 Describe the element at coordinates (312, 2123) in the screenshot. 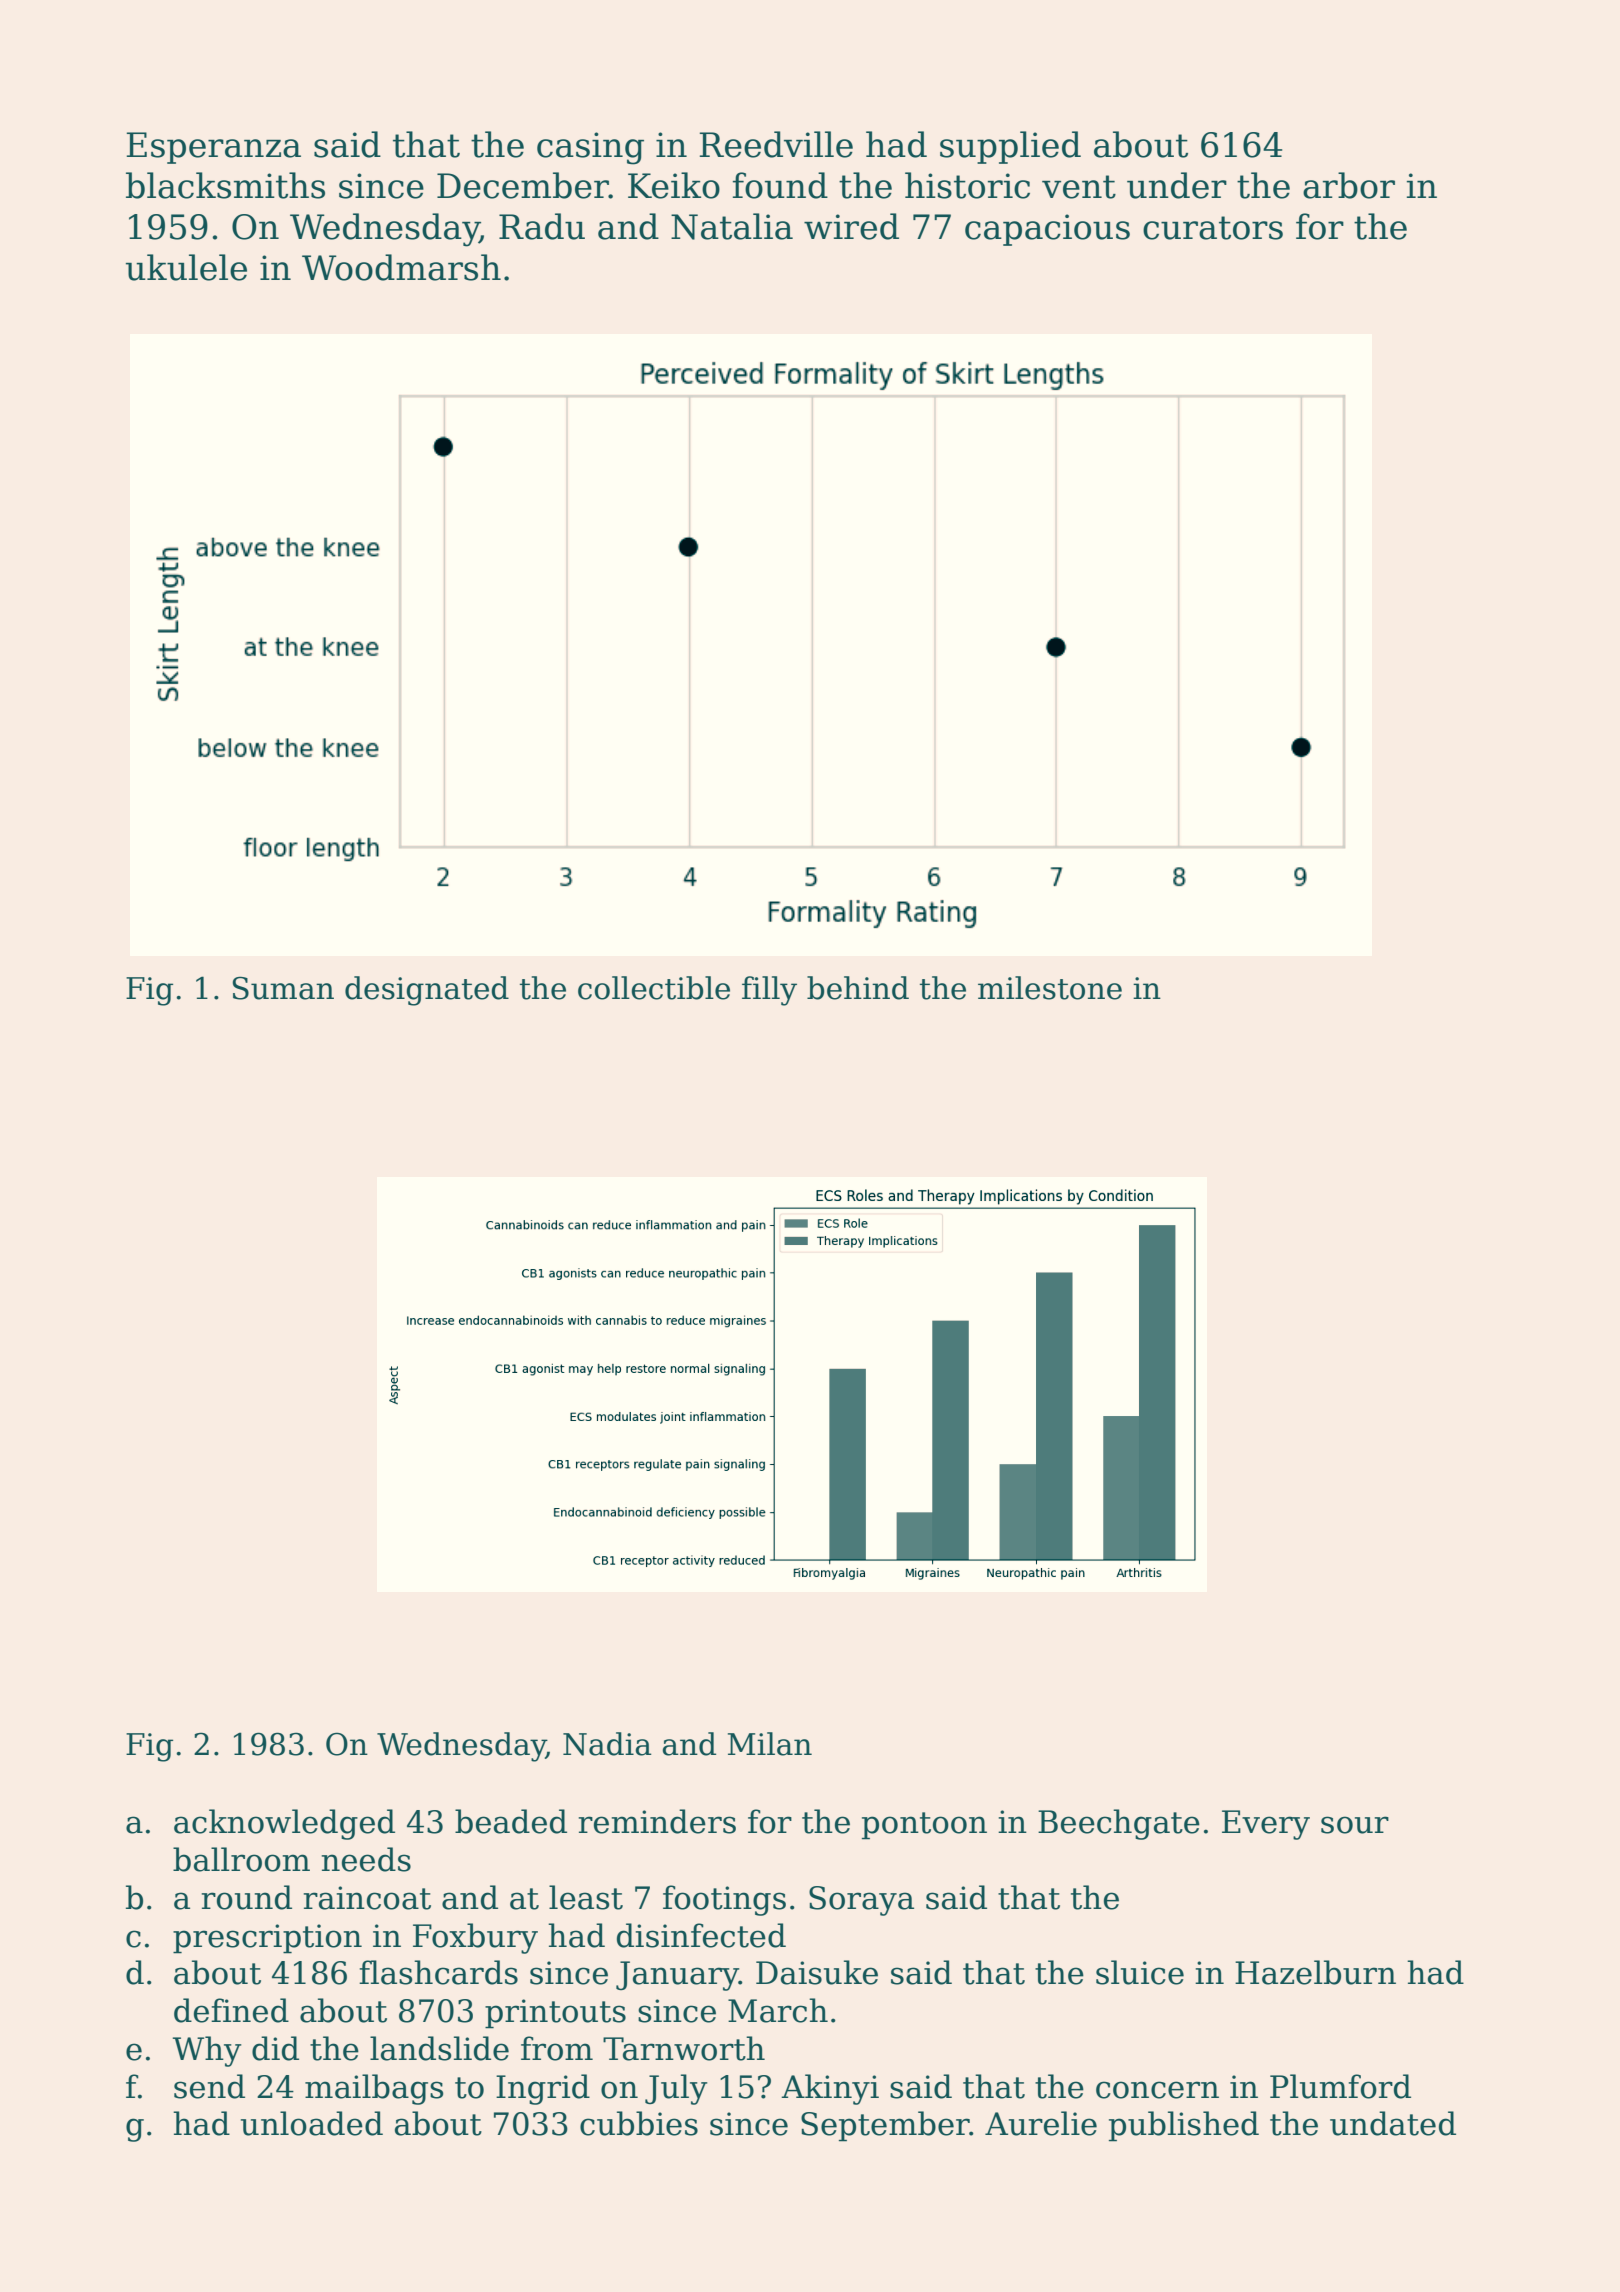

I see `unloaded` at that location.
